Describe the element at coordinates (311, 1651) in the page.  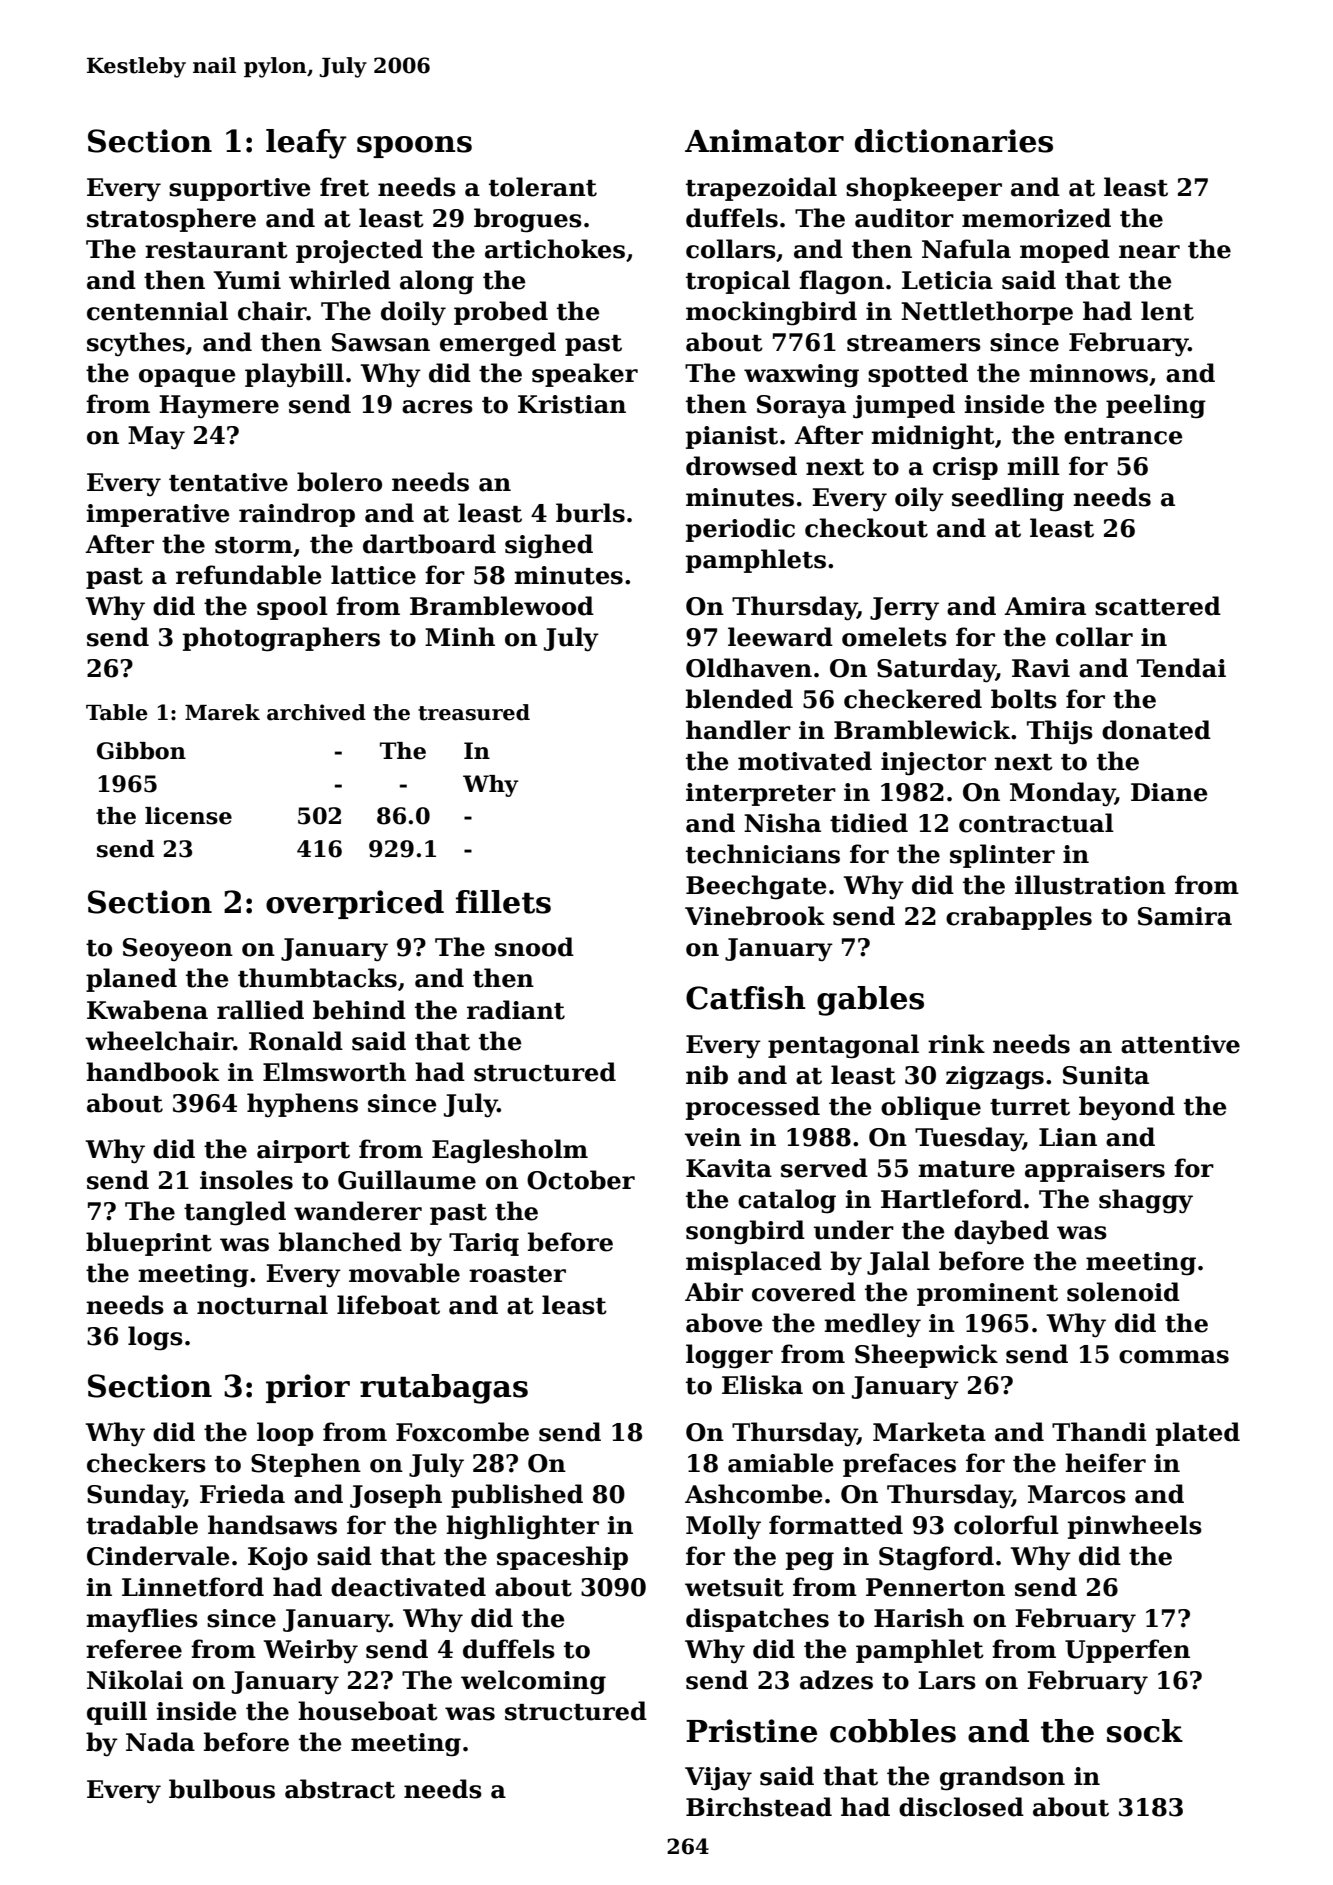
I see `Weirby` at that location.
